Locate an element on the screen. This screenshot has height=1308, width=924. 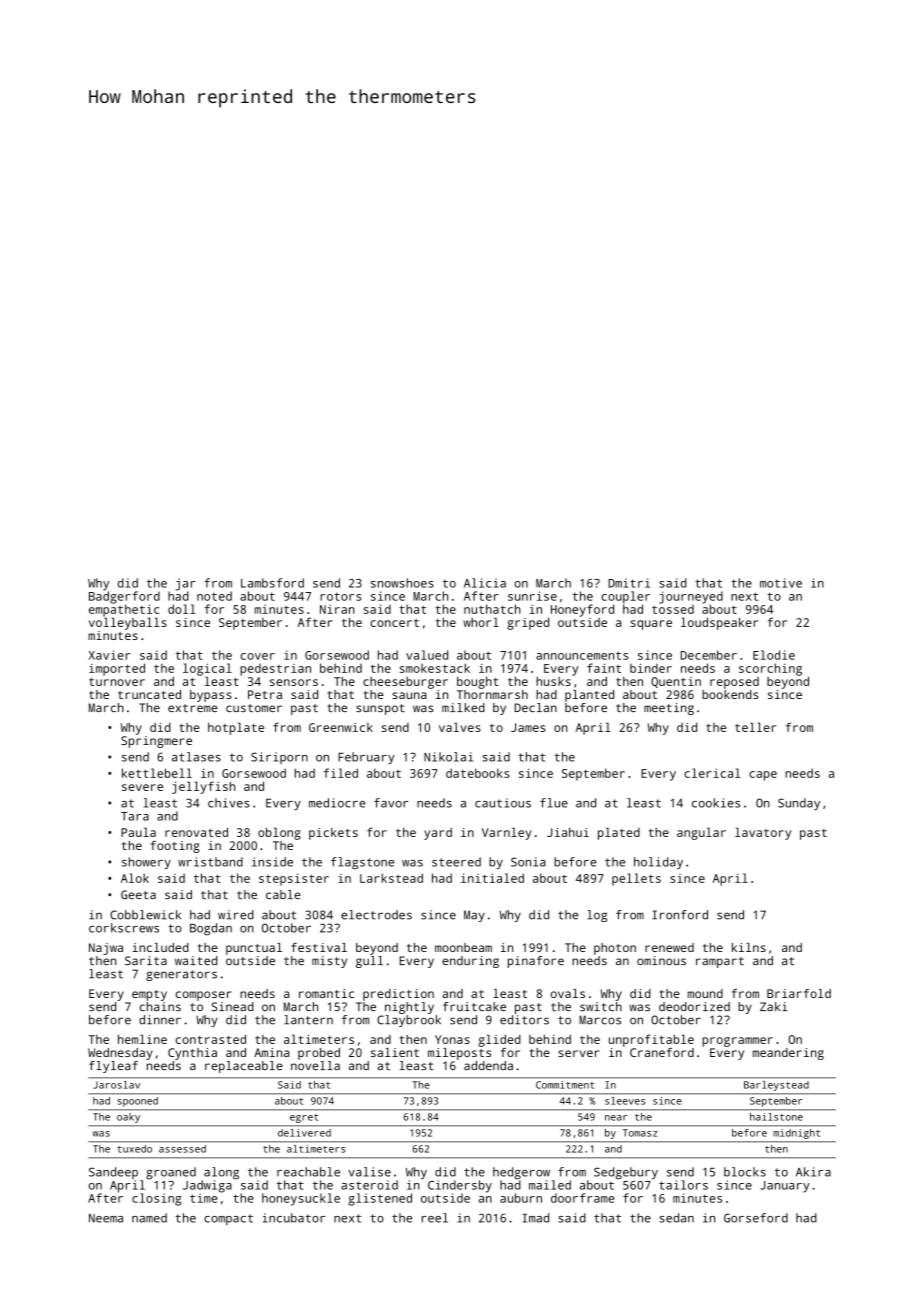
snowshoes is located at coordinates (402, 583).
